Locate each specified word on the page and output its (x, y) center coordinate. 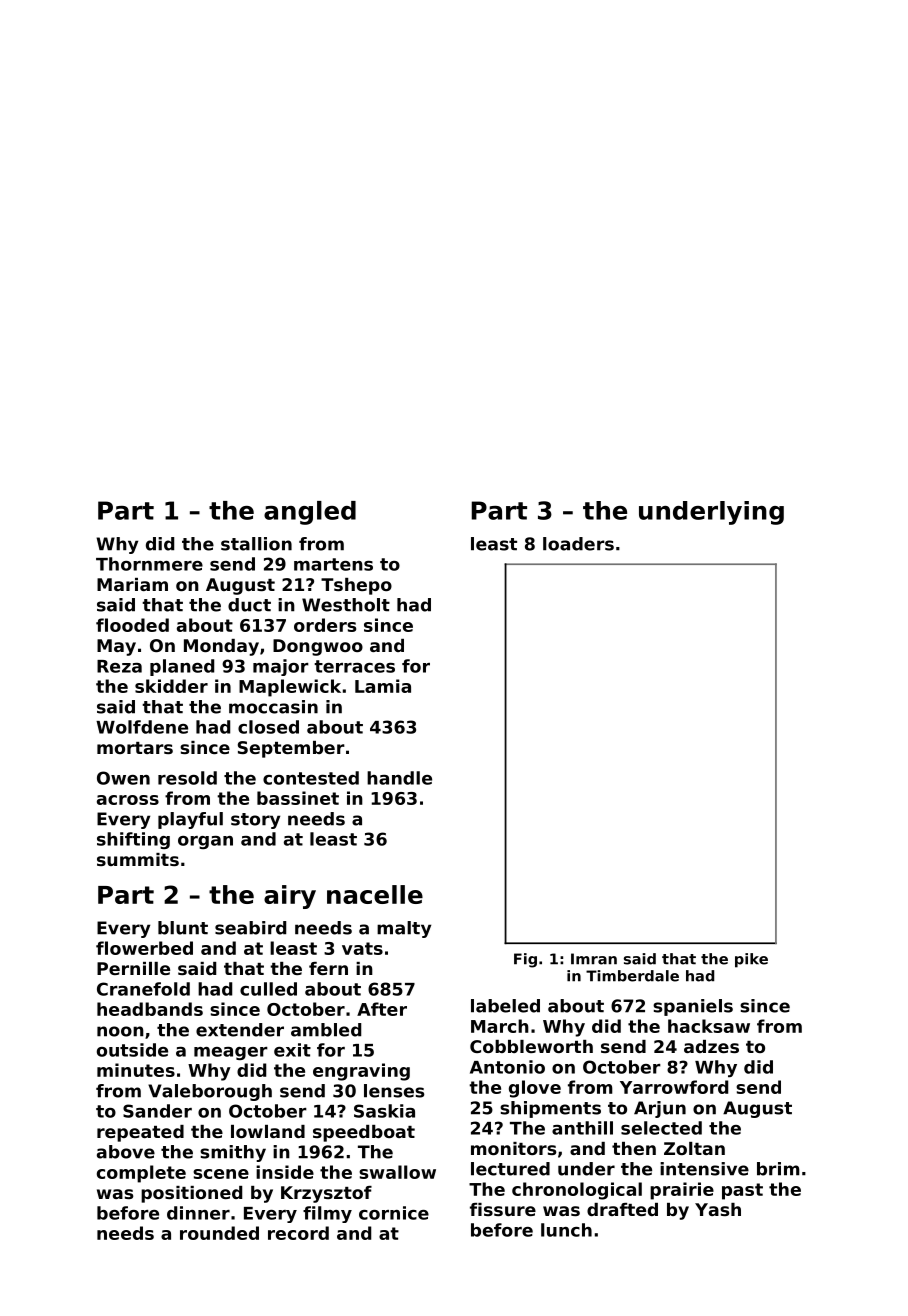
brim (778, 1169)
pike (751, 960)
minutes (136, 1070)
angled (310, 513)
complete (141, 1174)
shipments (550, 1109)
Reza (119, 666)
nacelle (375, 894)
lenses (394, 1091)
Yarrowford (674, 1087)
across (128, 800)
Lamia (383, 686)
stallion (256, 544)
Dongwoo (318, 647)
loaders (578, 544)
